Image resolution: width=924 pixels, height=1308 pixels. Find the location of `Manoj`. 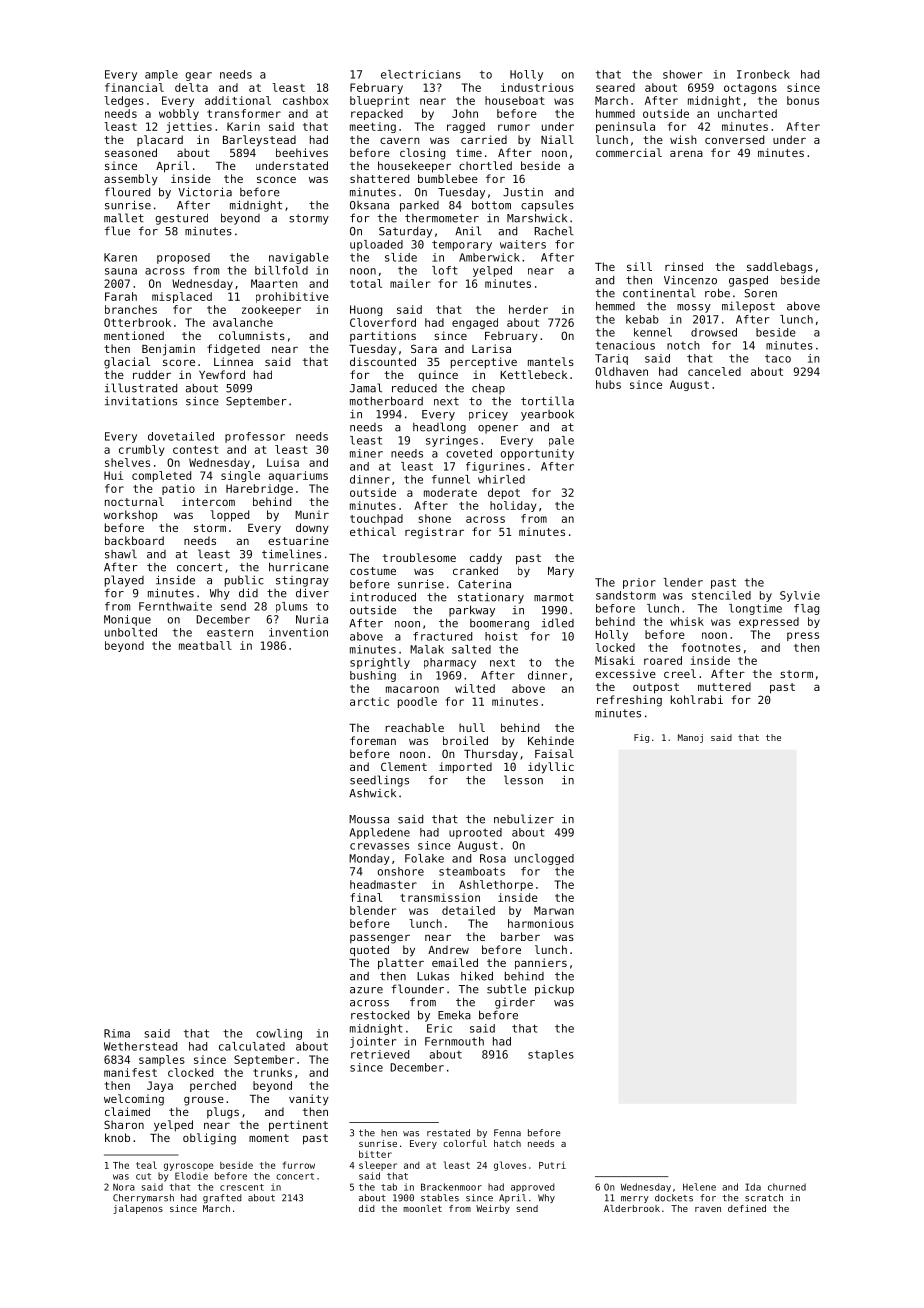

Manoj is located at coordinates (690, 738).
